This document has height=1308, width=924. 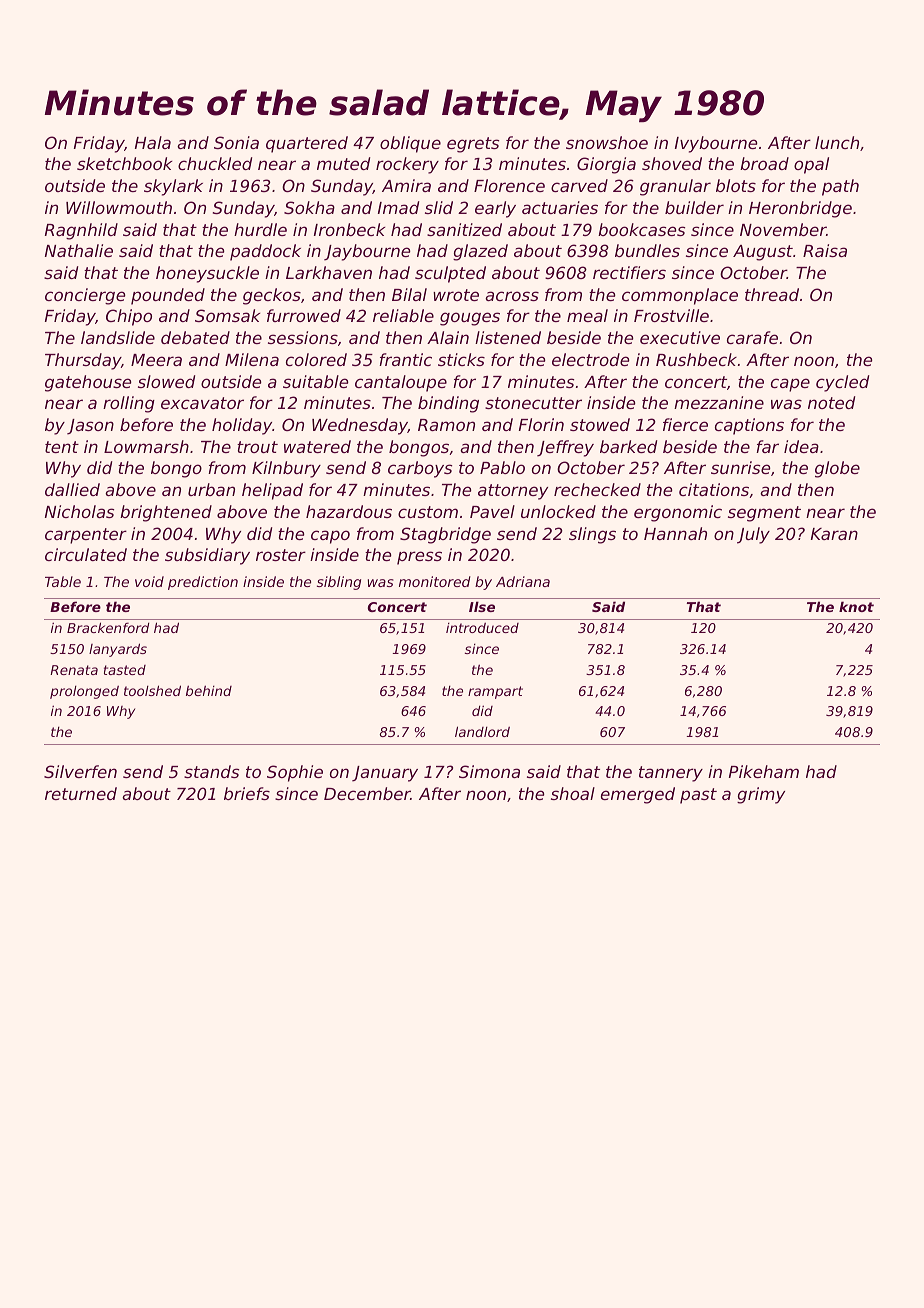 What do you see at coordinates (837, 142) in the document?
I see `lunch` at bounding box center [837, 142].
